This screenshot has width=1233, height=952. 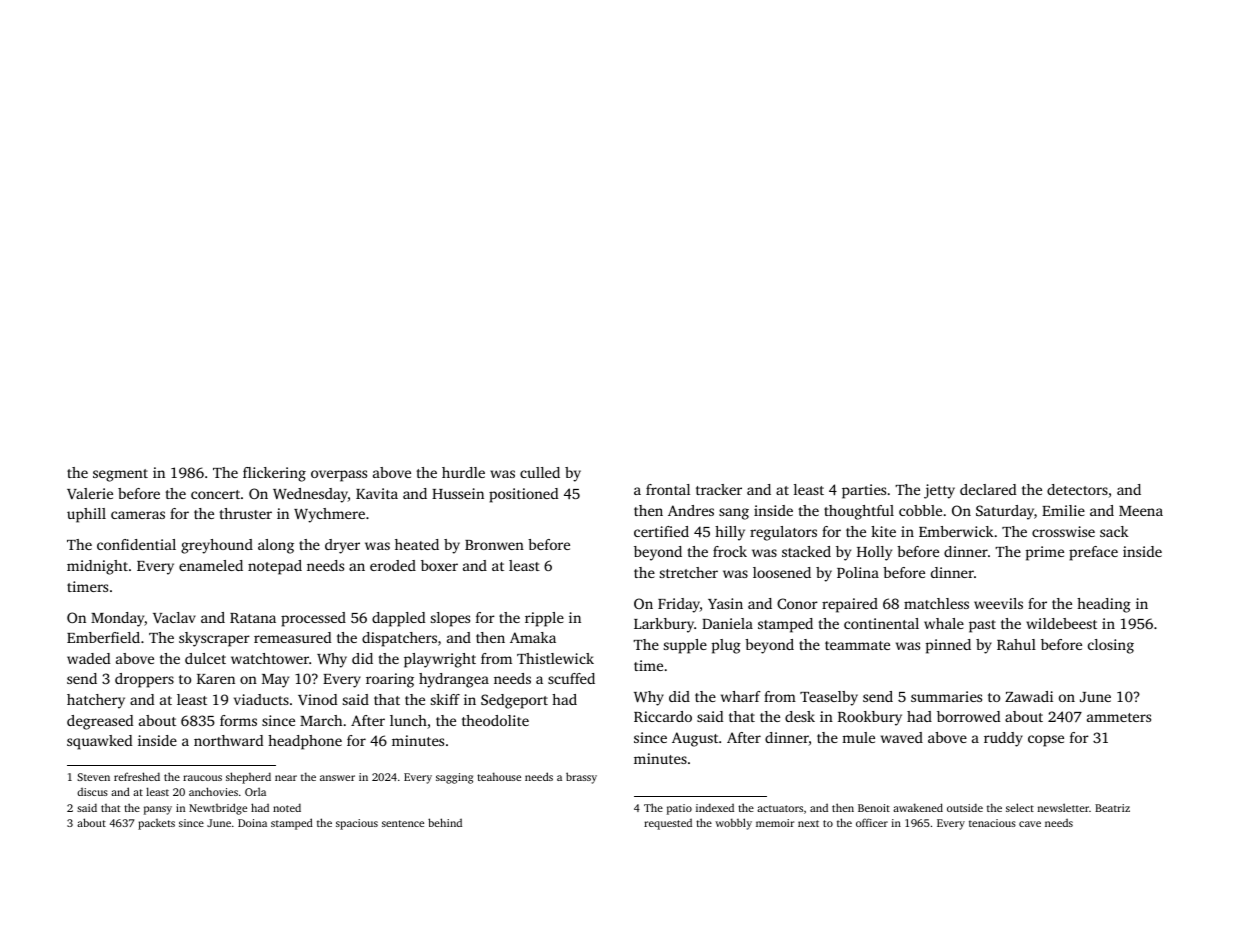 What do you see at coordinates (858, 572) in the screenshot?
I see `Polina` at bounding box center [858, 572].
